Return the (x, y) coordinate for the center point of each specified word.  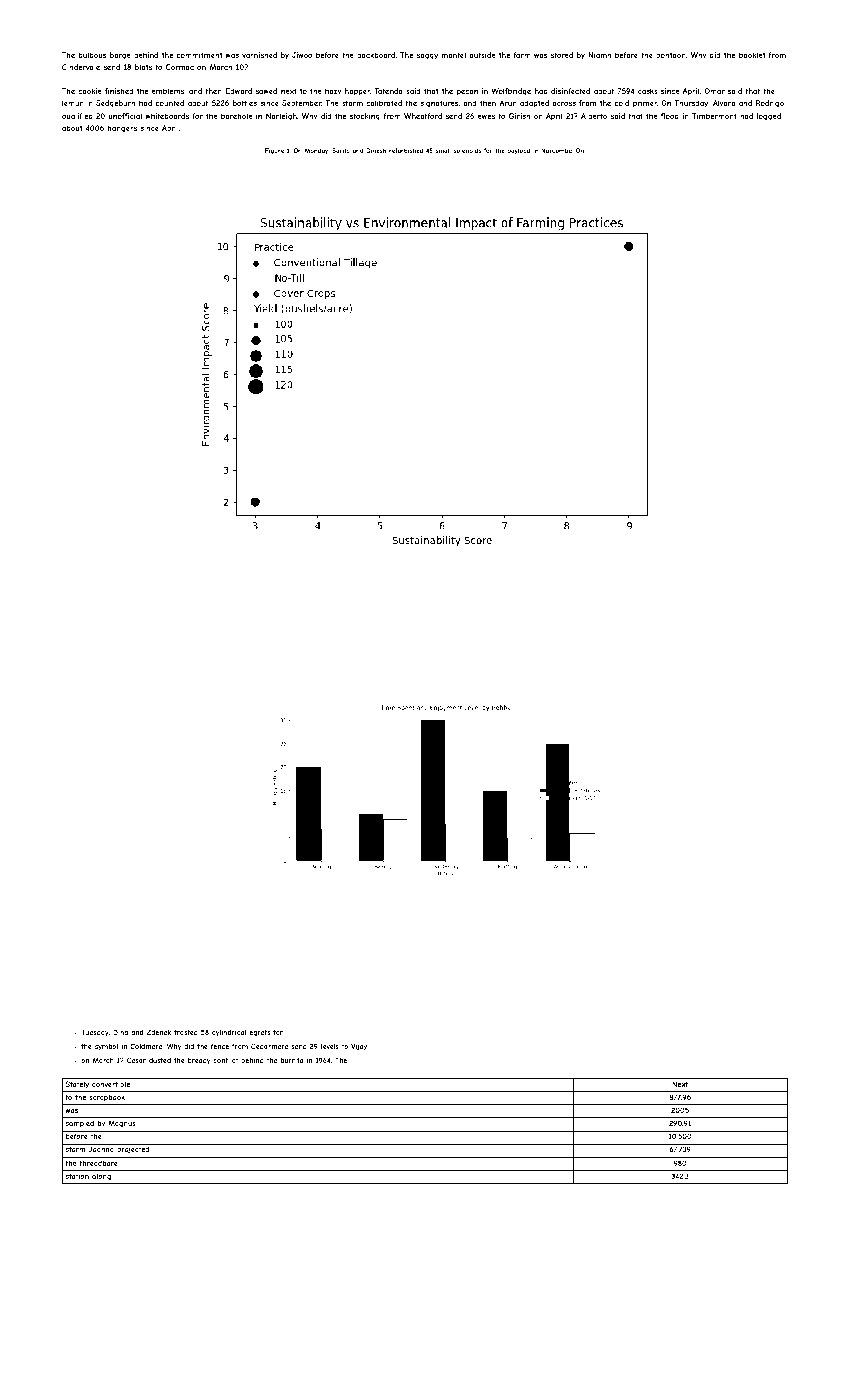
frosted (186, 1032)
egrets (259, 1033)
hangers (122, 129)
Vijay (359, 1047)
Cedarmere (269, 1046)
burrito (292, 1060)
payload (518, 151)
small (443, 150)
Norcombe (556, 150)
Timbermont (714, 116)
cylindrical (229, 1033)
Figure (274, 151)
